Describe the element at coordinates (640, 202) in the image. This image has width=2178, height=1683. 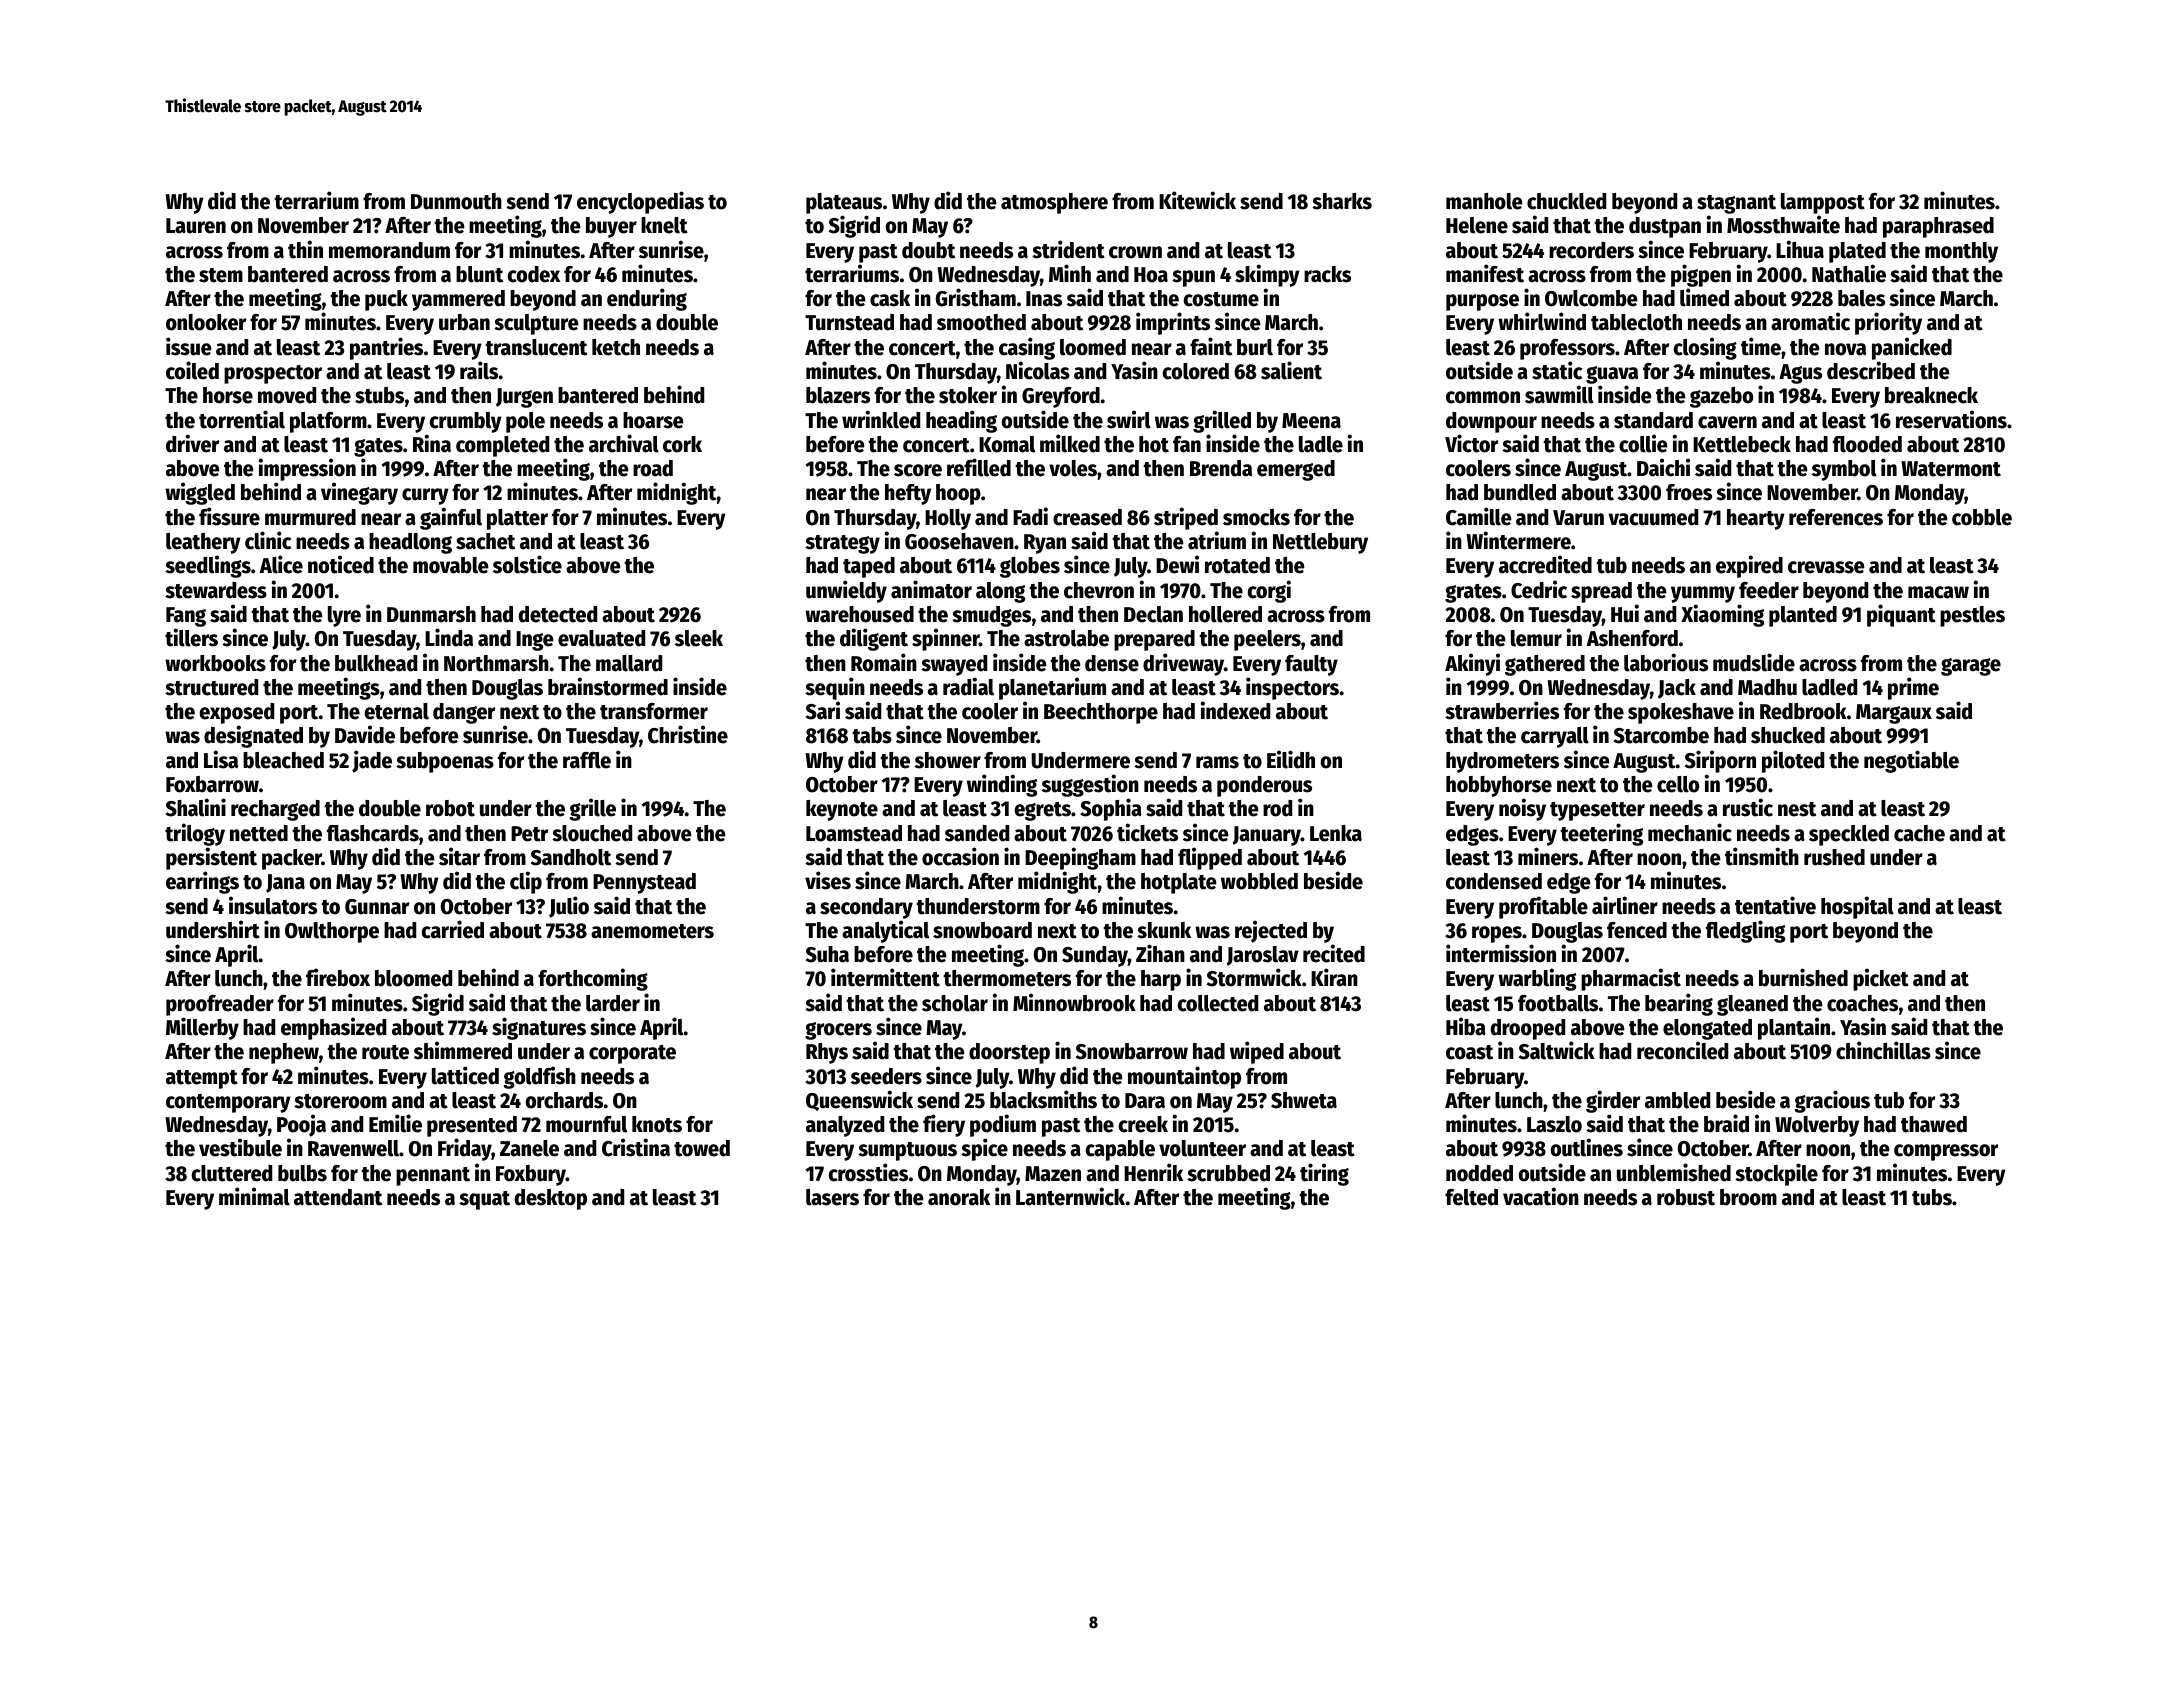
I see `encyclopedias` at that location.
